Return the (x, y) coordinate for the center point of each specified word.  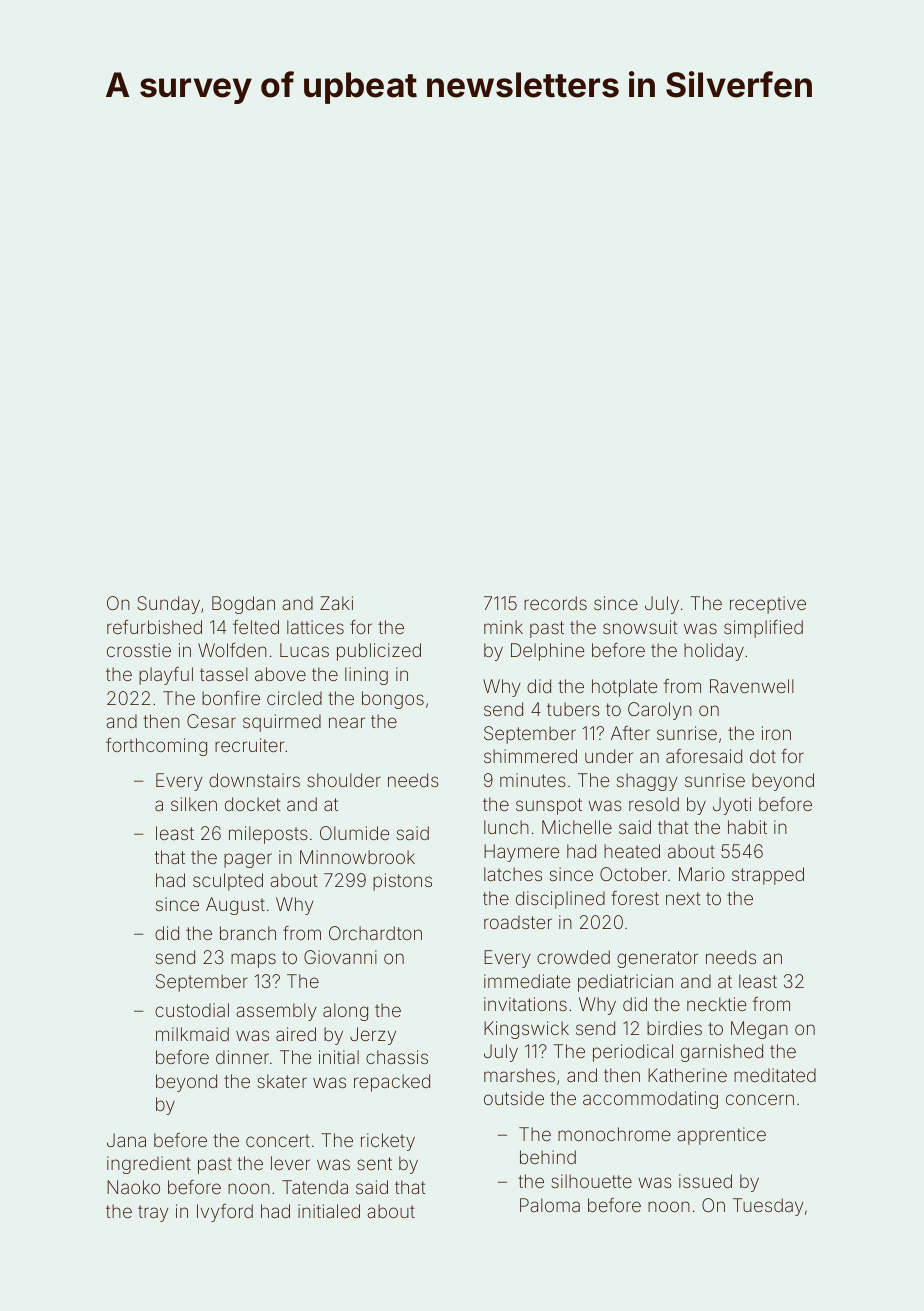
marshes (519, 1075)
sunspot (549, 806)
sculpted (228, 882)
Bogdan (243, 605)
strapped (768, 876)
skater (282, 1081)
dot (763, 756)
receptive (768, 605)
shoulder (344, 780)
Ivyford (225, 1213)
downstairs (254, 780)
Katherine (687, 1075)
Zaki (336, 603)
